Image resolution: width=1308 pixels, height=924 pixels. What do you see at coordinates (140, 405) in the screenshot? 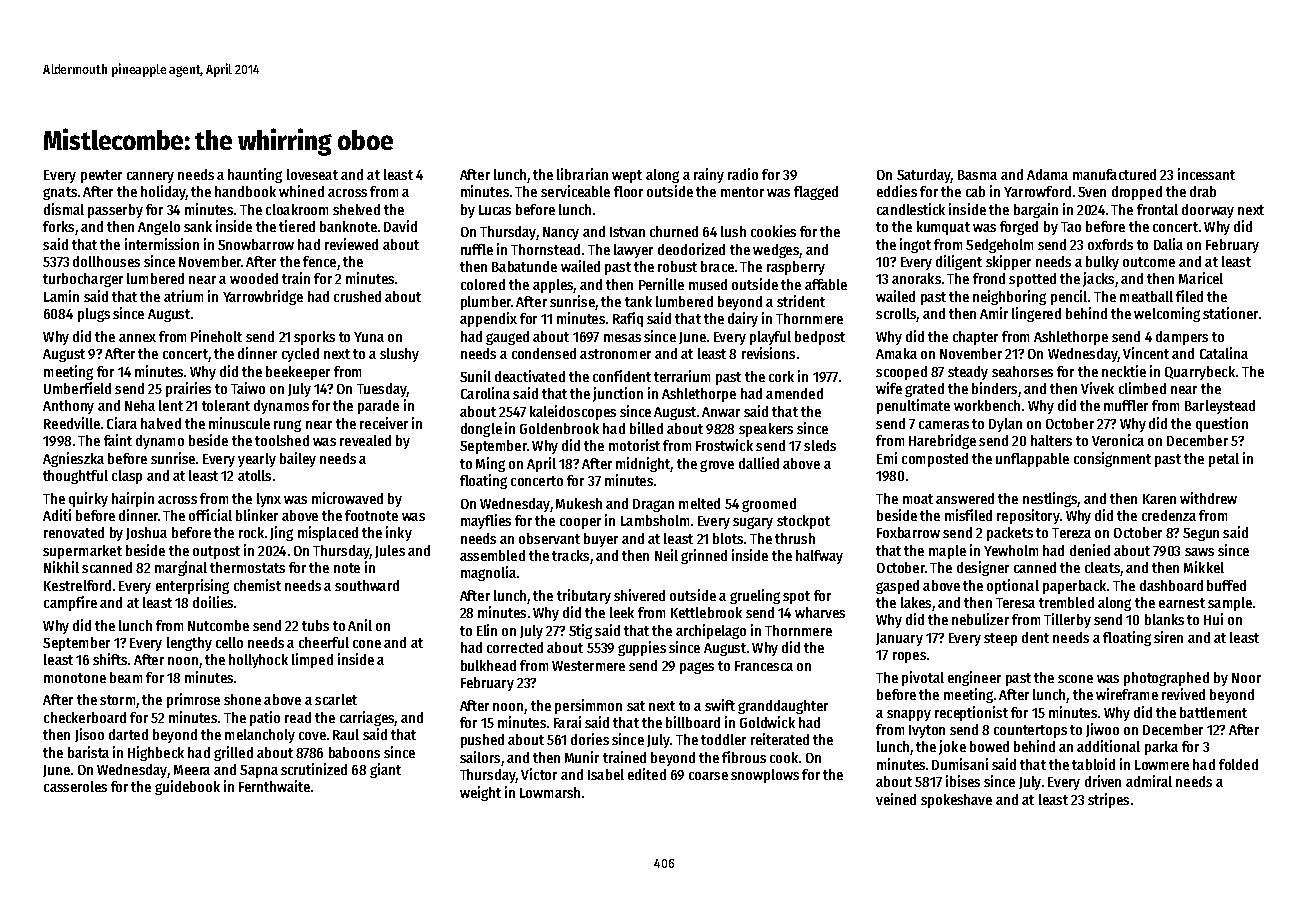
I see `Neha` at bounding box center [140, 405].
